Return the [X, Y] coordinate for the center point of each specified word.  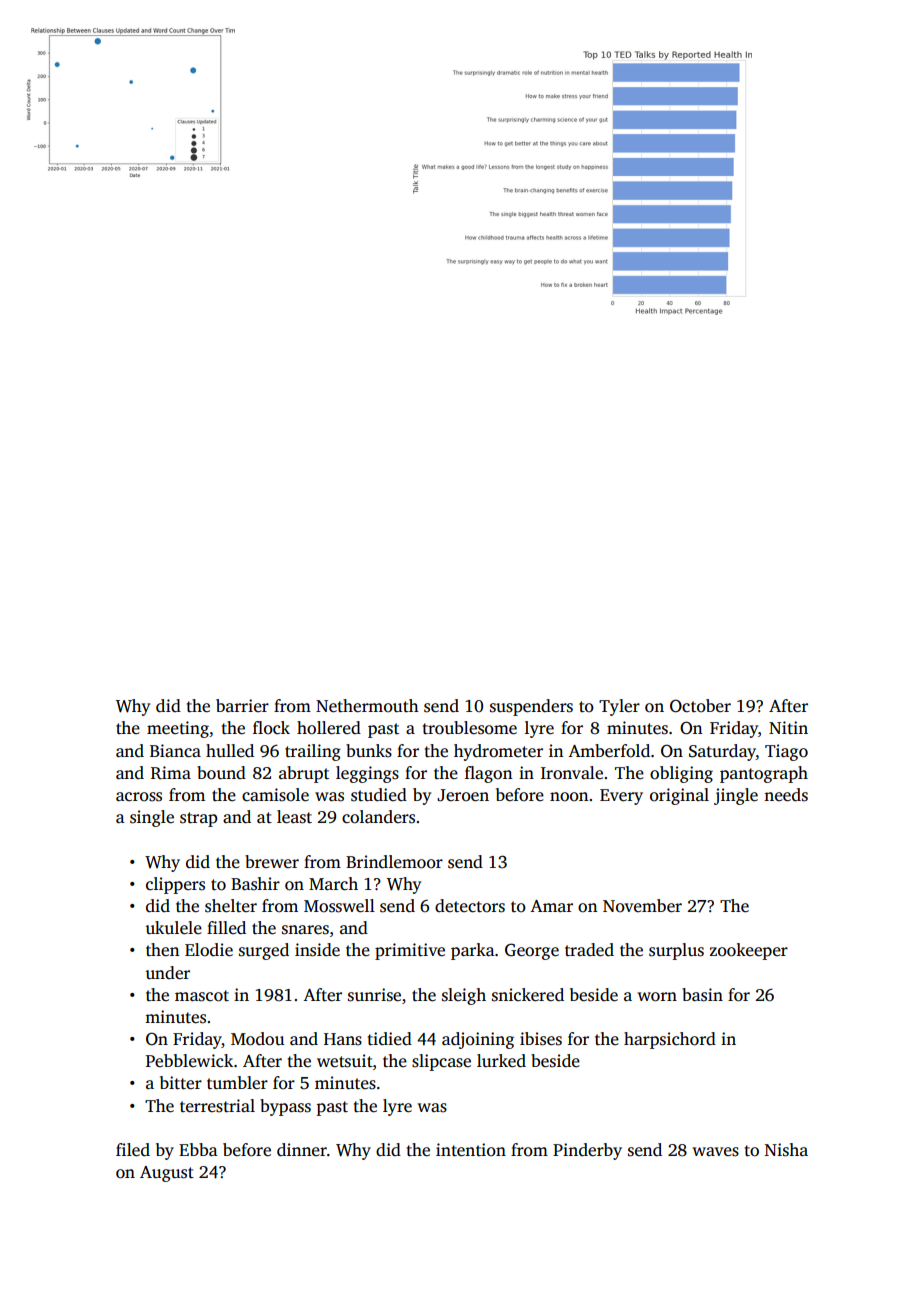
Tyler [619, 707]
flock [271, 728]
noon [569, 797]
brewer [272, 861]
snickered [528, 995]
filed [133, 1150]
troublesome [470, 728]
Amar [551, 906]
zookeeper [749, 951]
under [168, 973]
